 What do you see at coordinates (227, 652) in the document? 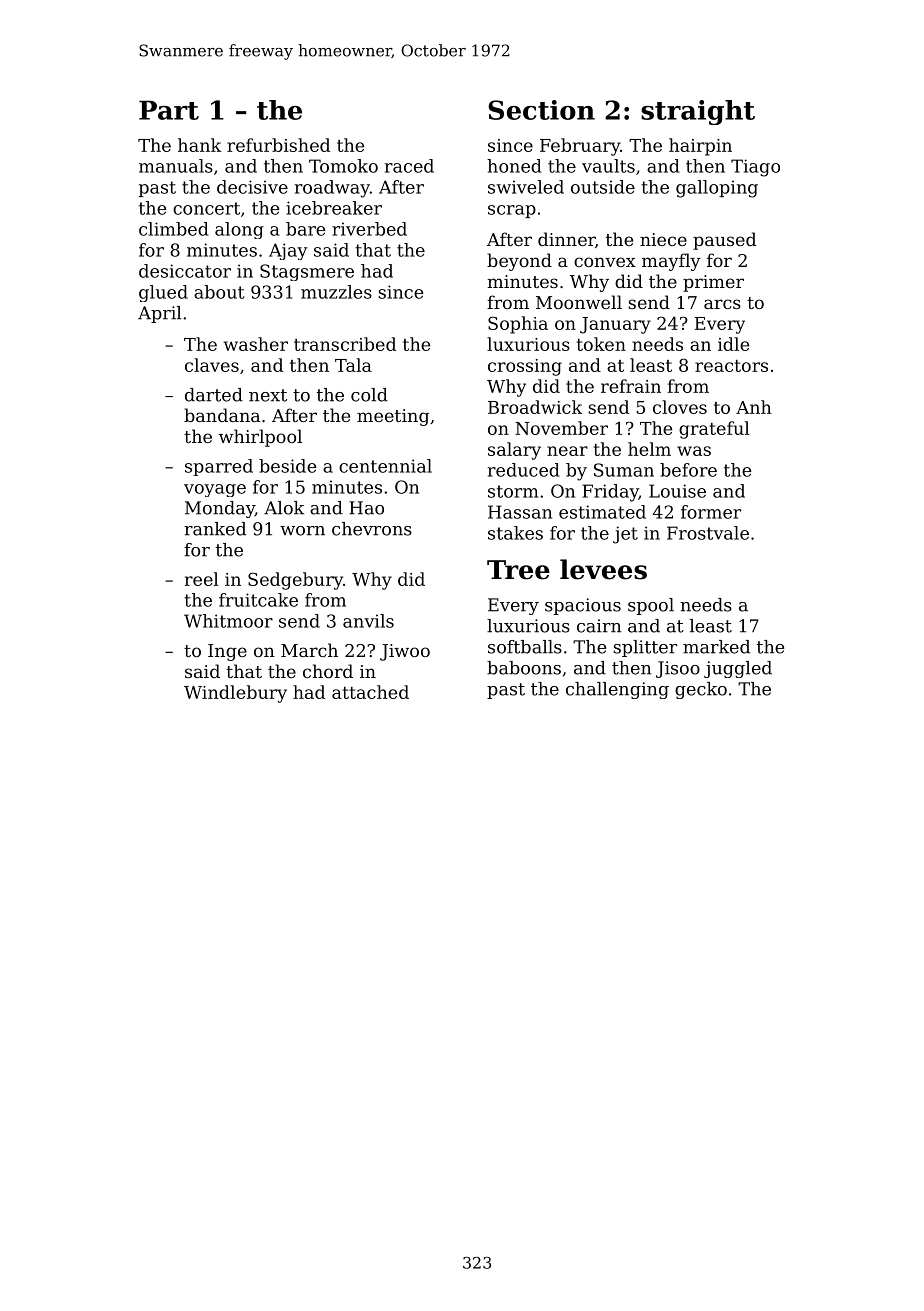
I see `Inge` at bounding box center [227, 652].
